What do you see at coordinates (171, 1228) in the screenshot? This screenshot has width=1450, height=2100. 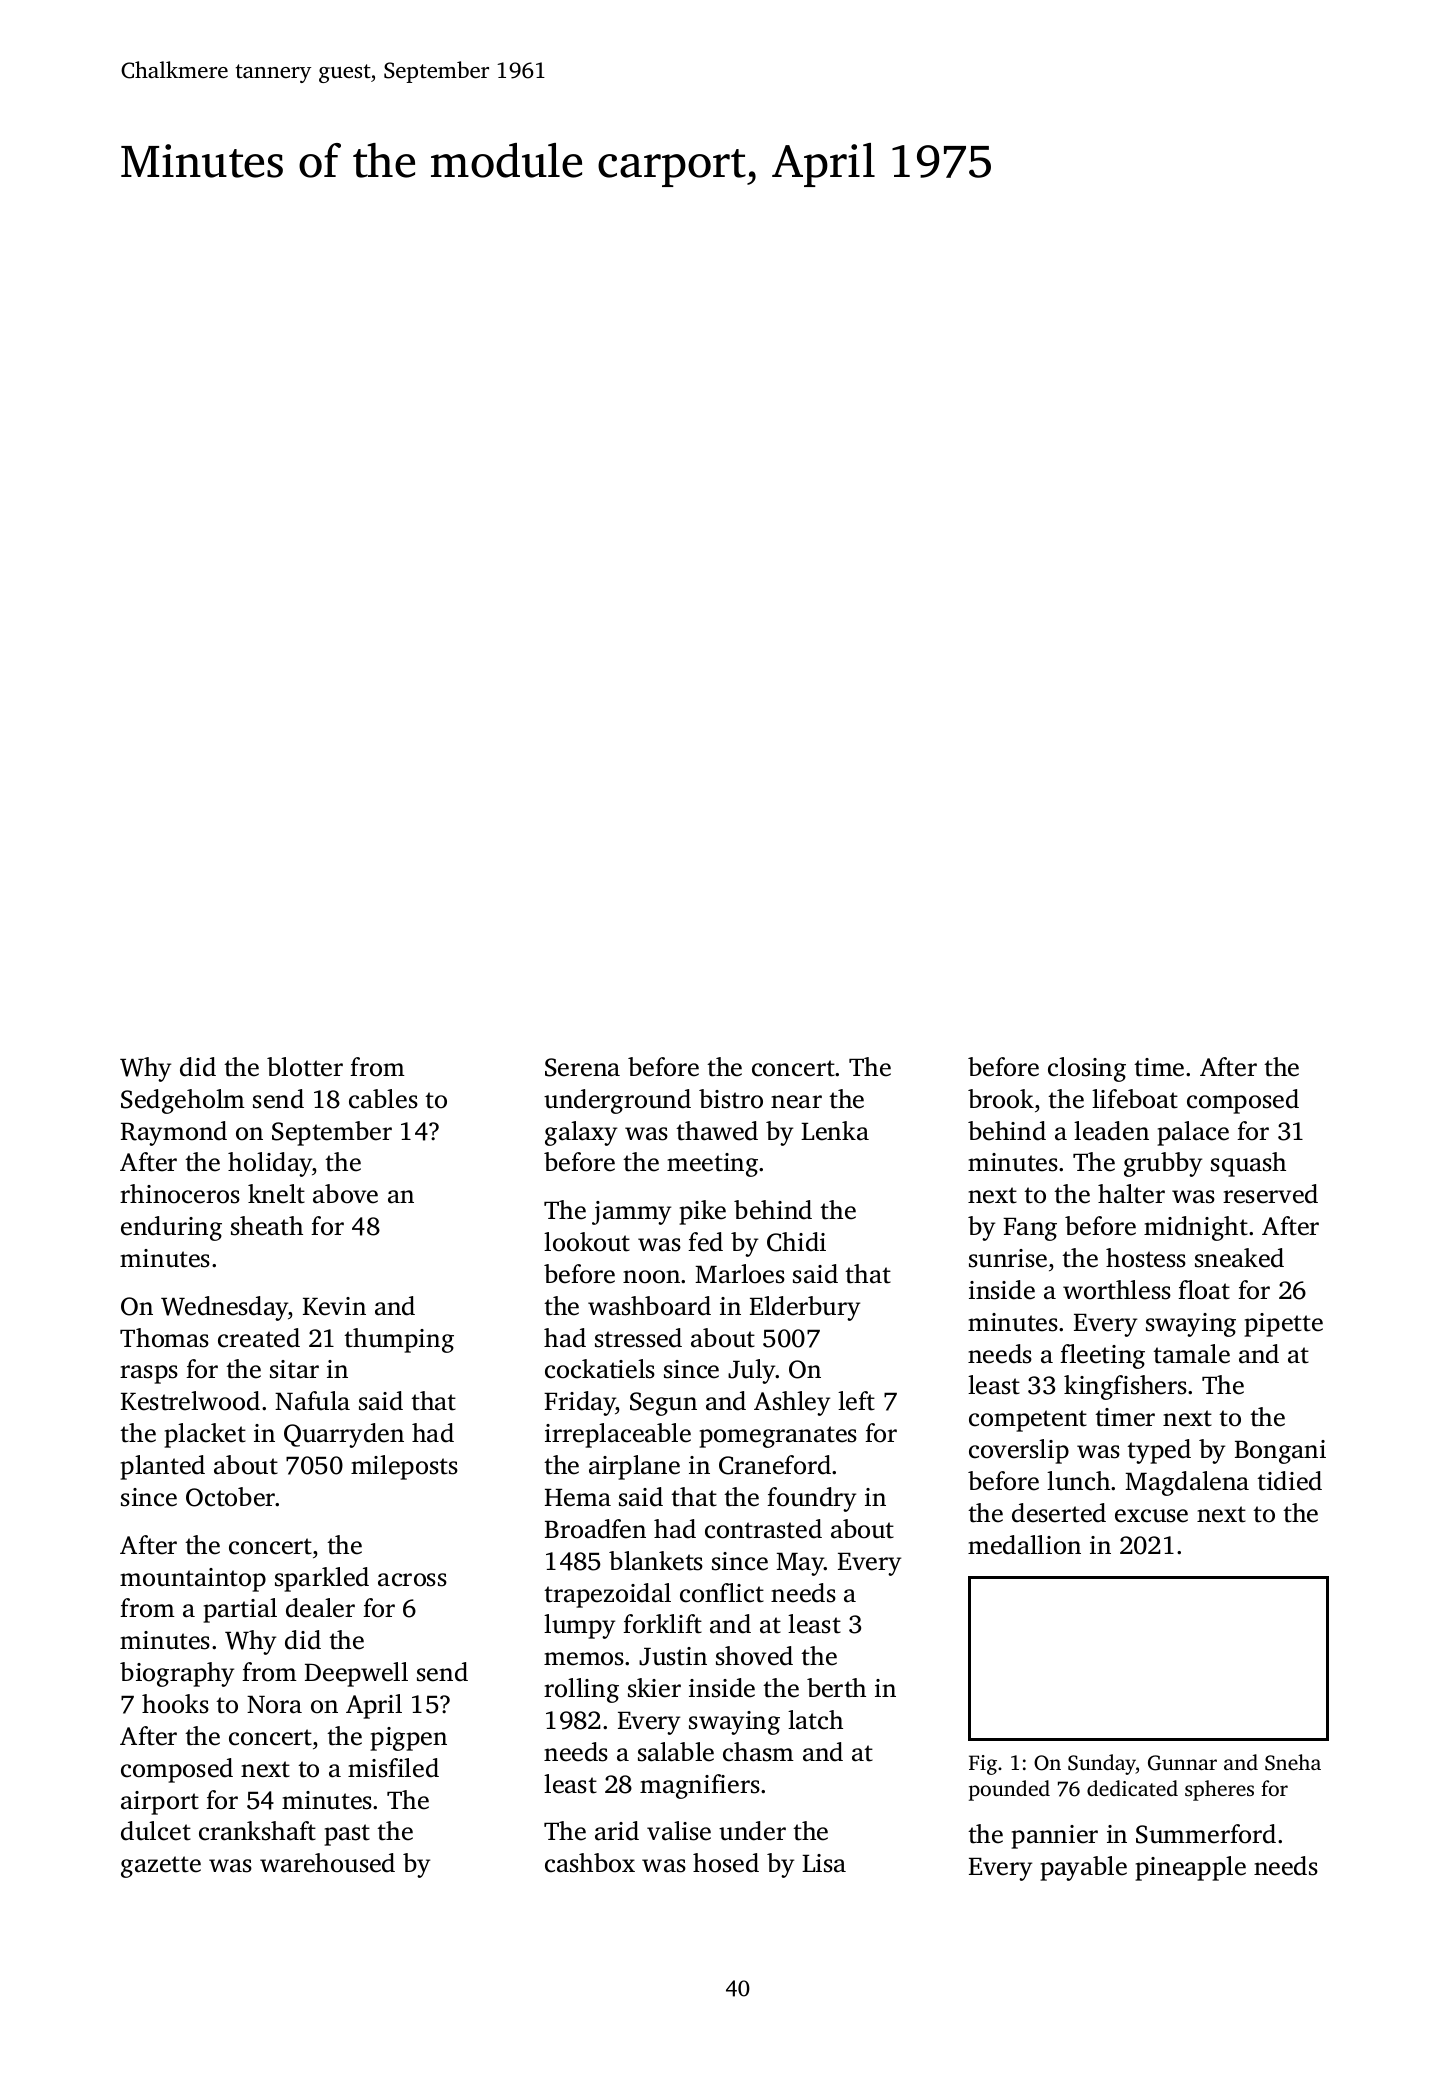 I see `enduring` at bounding box center [171, 1228].
